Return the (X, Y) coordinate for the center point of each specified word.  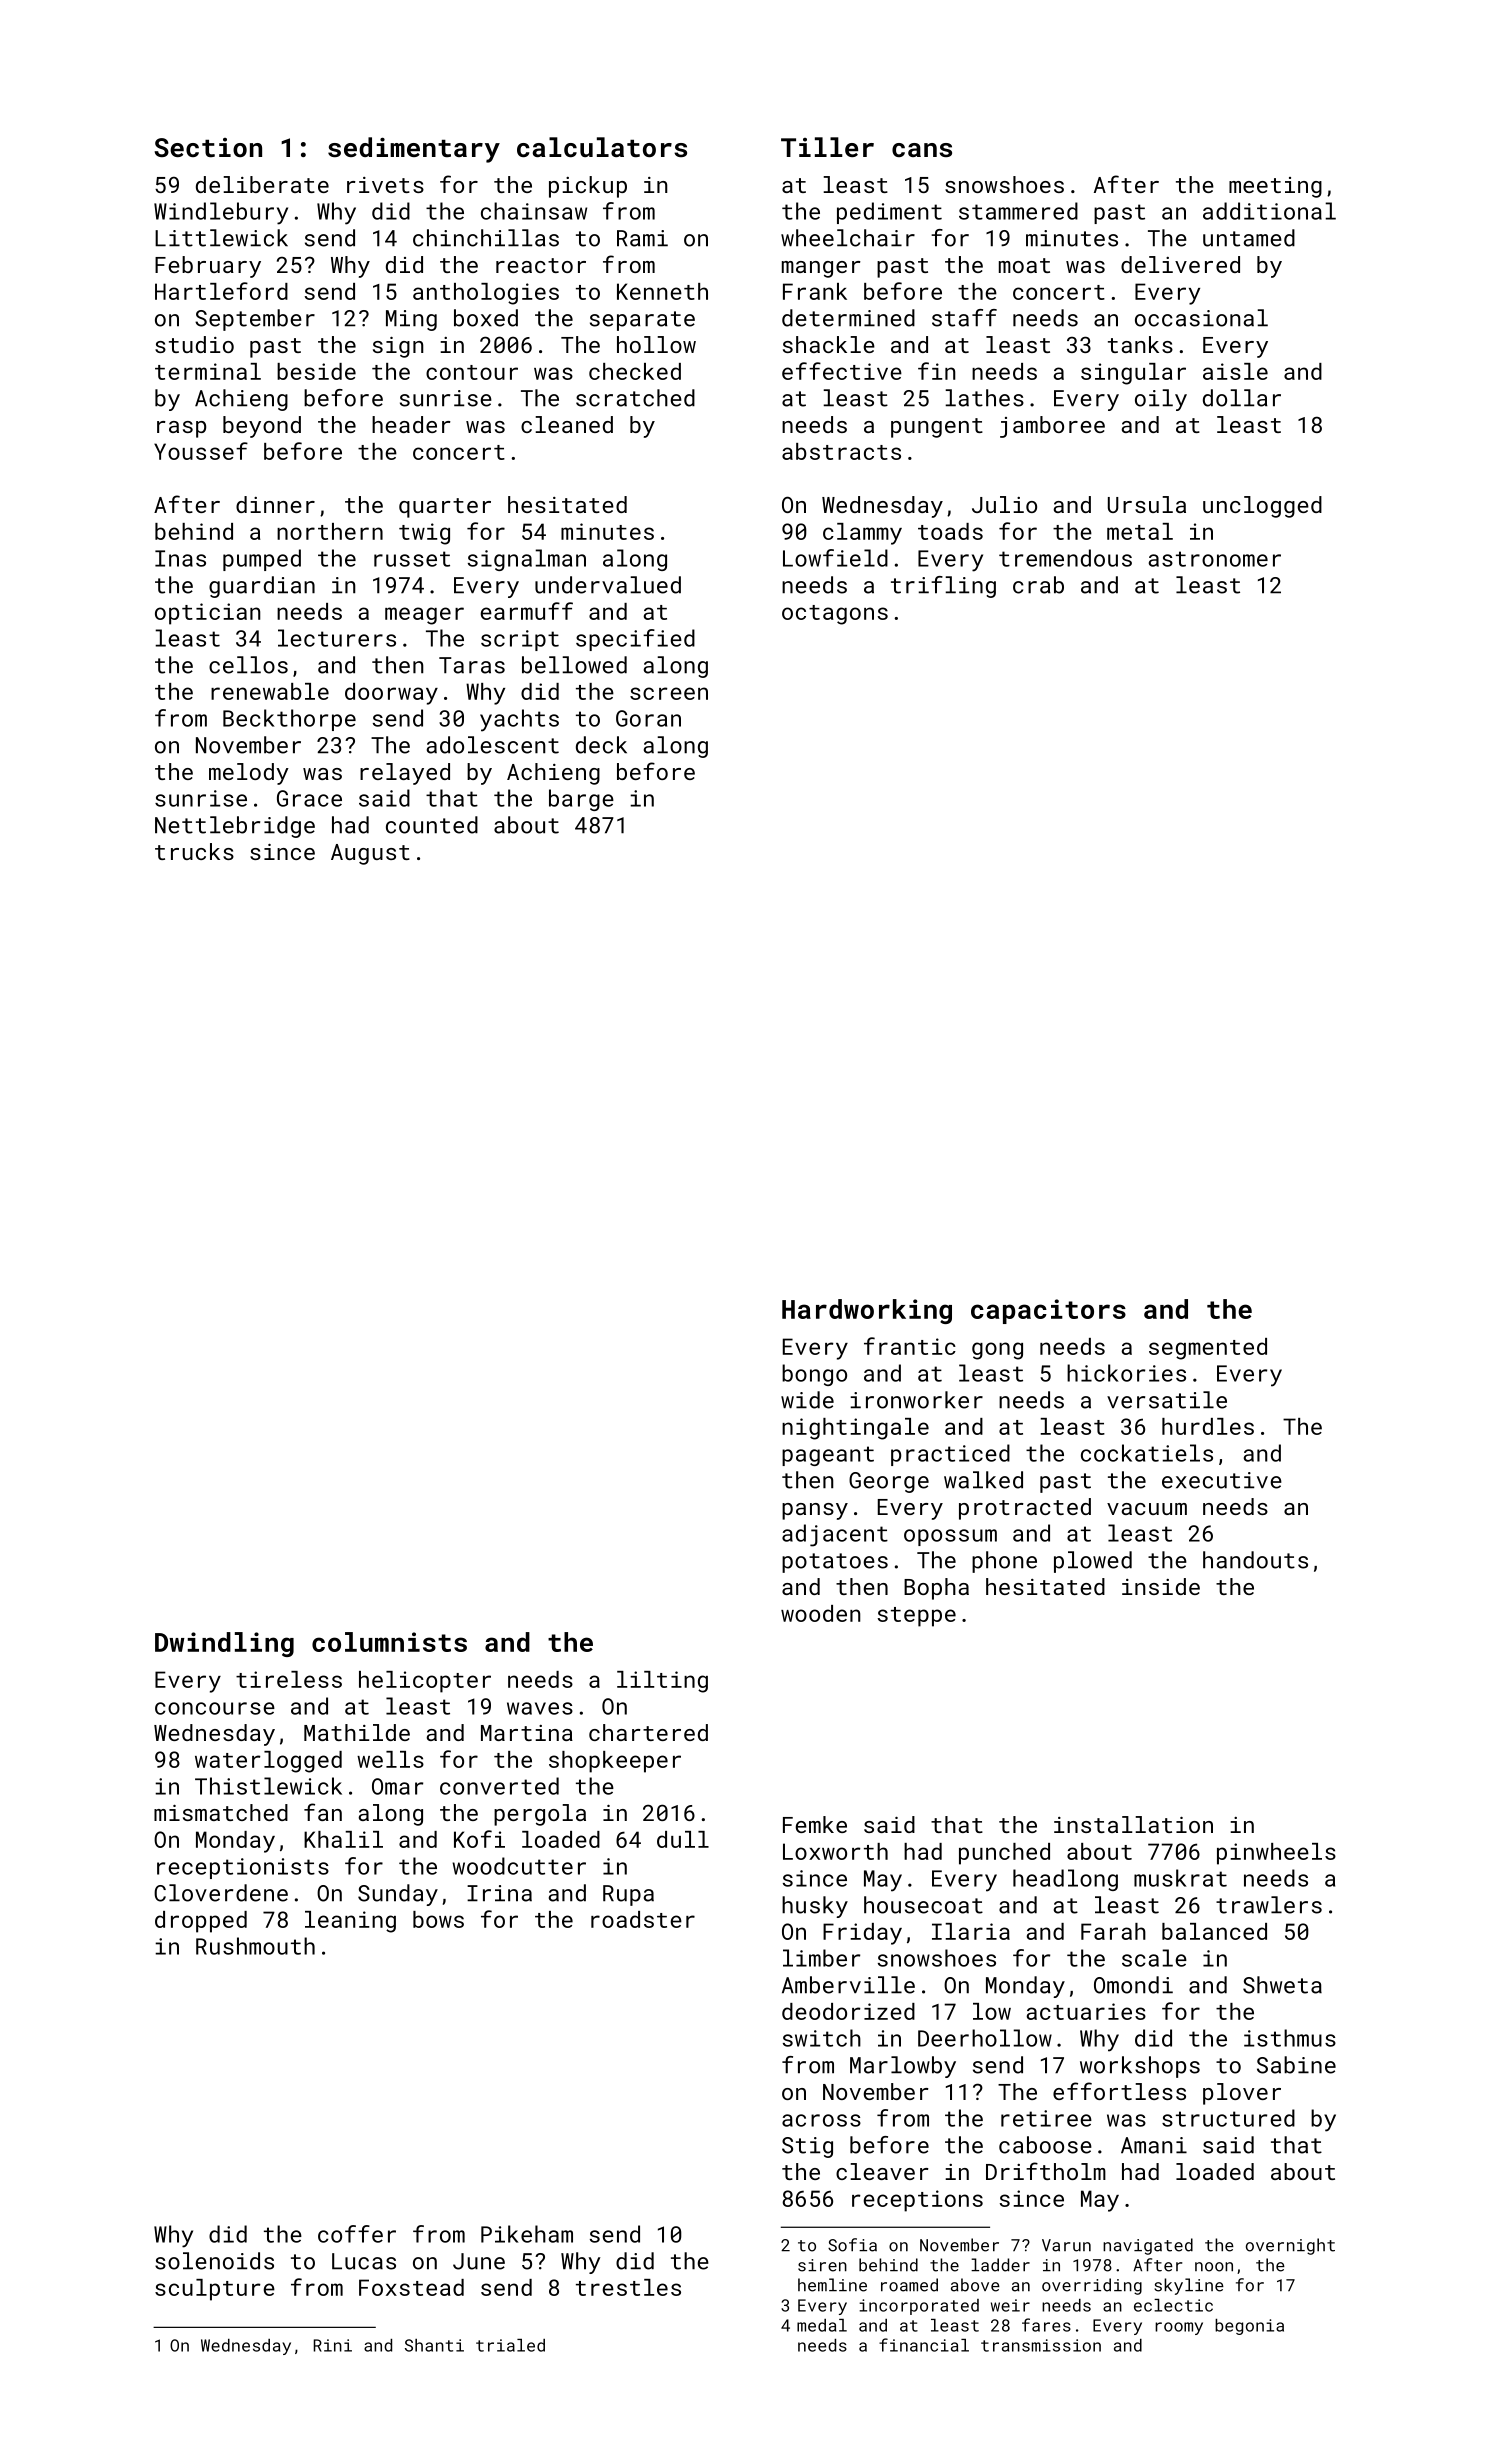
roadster (643, 1919)
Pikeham (527, 2234)
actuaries (1086, 2011)
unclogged (1262, 507)
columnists (389, 1642)
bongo (814, 1375)
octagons (835, 615)
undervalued (608, 585)
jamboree (1052, 427)
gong (997, 1351)
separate (642, 321)
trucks (194, 851)
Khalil (343, 1839)
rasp (181, 429)
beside (316, 371)
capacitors (1048, 1311)
